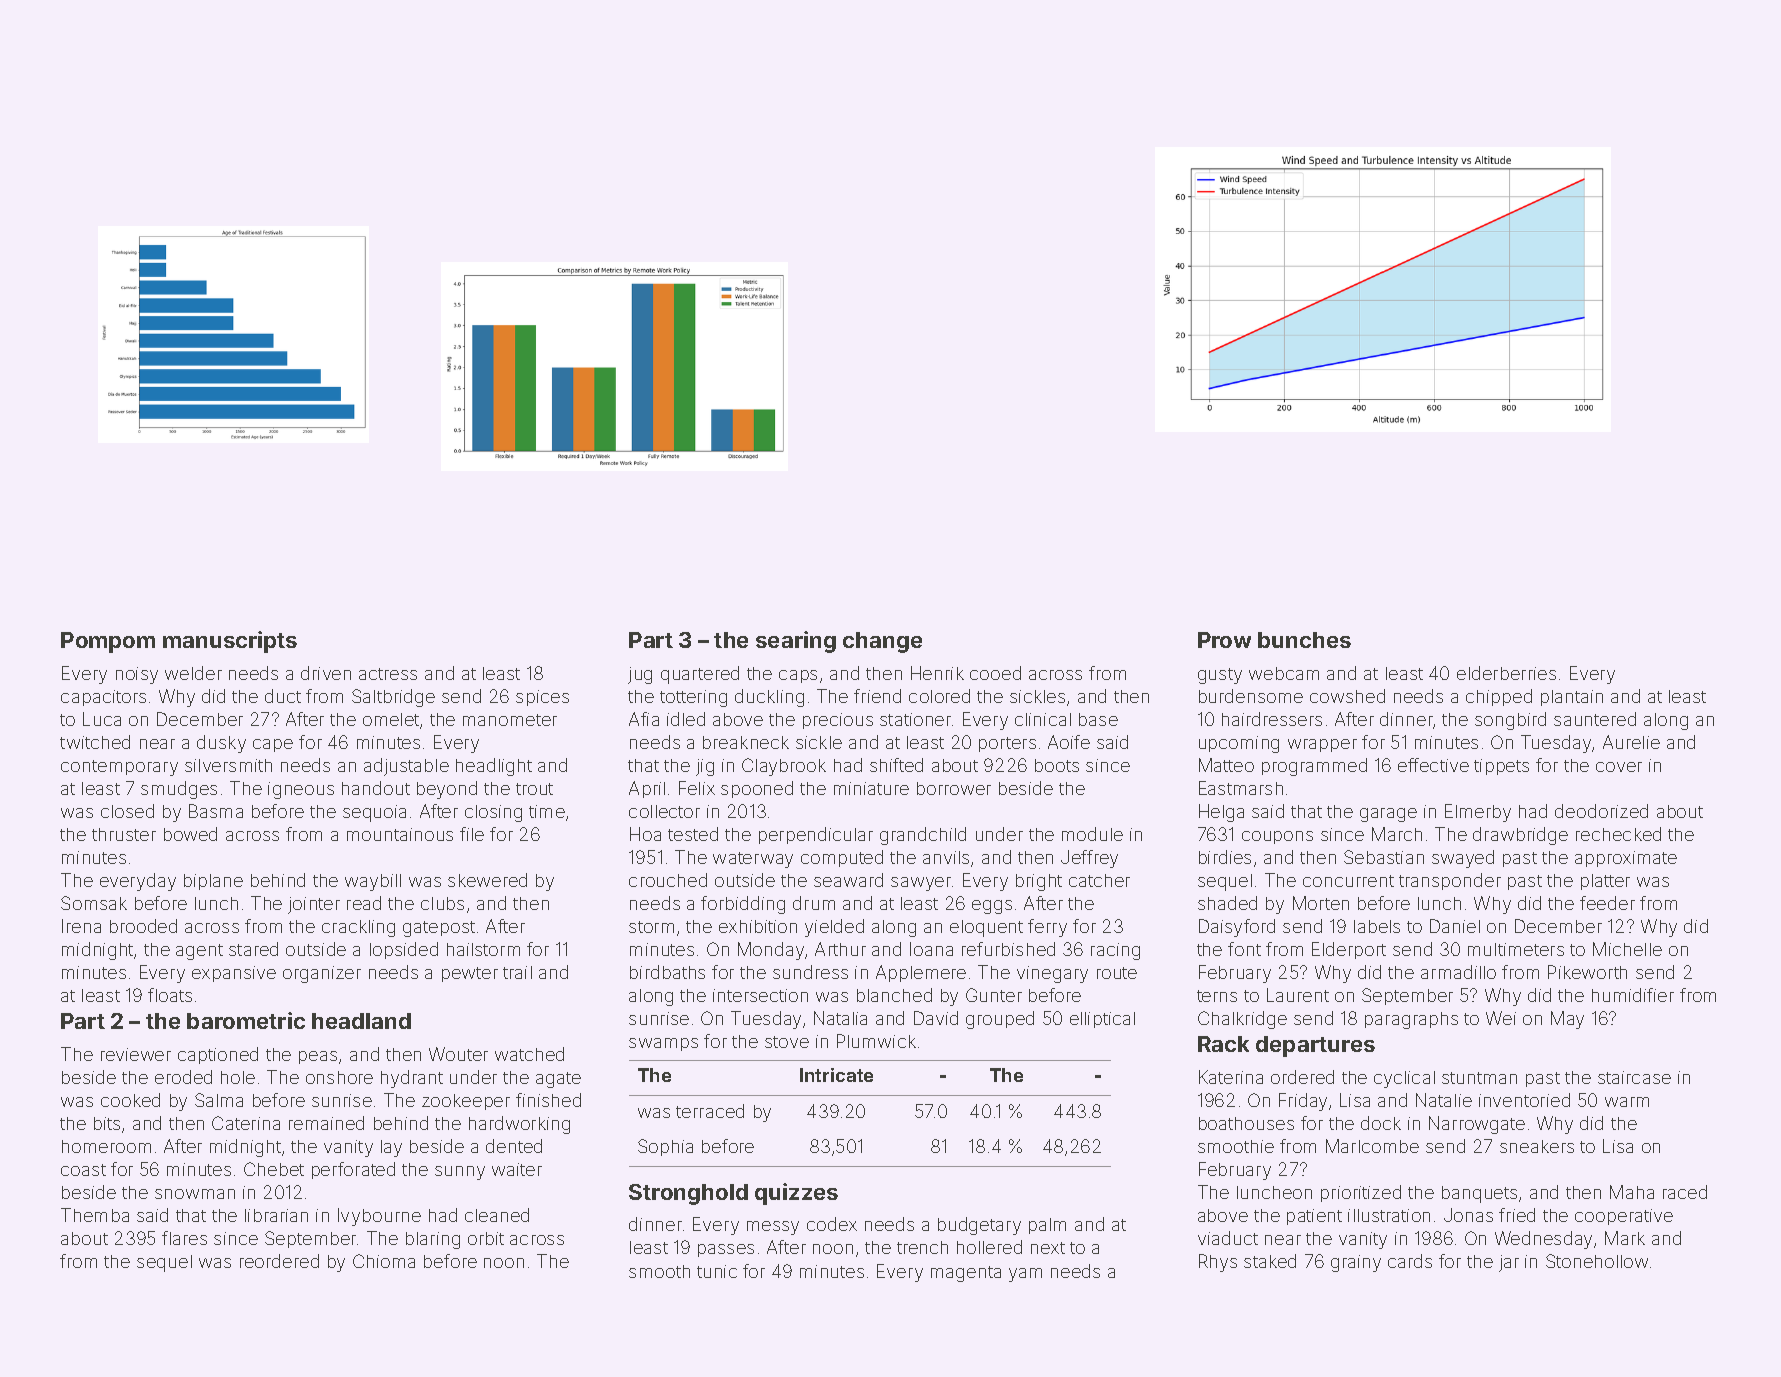 The image size is (1781, 1377). What do you see at coordinates (1244, 949) in the screenshot?
I see `font` at bounding box center [1244, 949].
